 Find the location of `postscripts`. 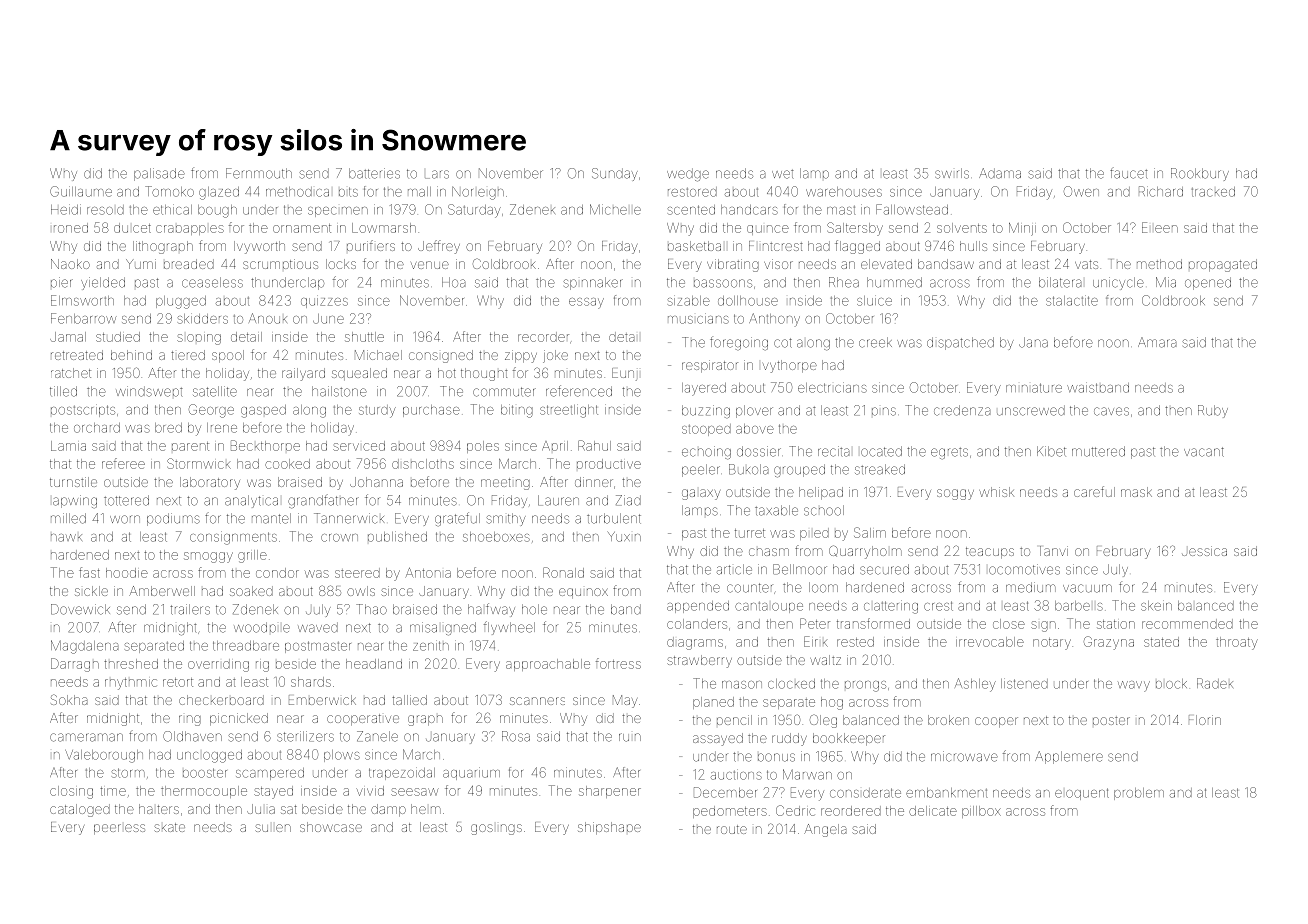

postscripts is located at coordinates (83, 410).
